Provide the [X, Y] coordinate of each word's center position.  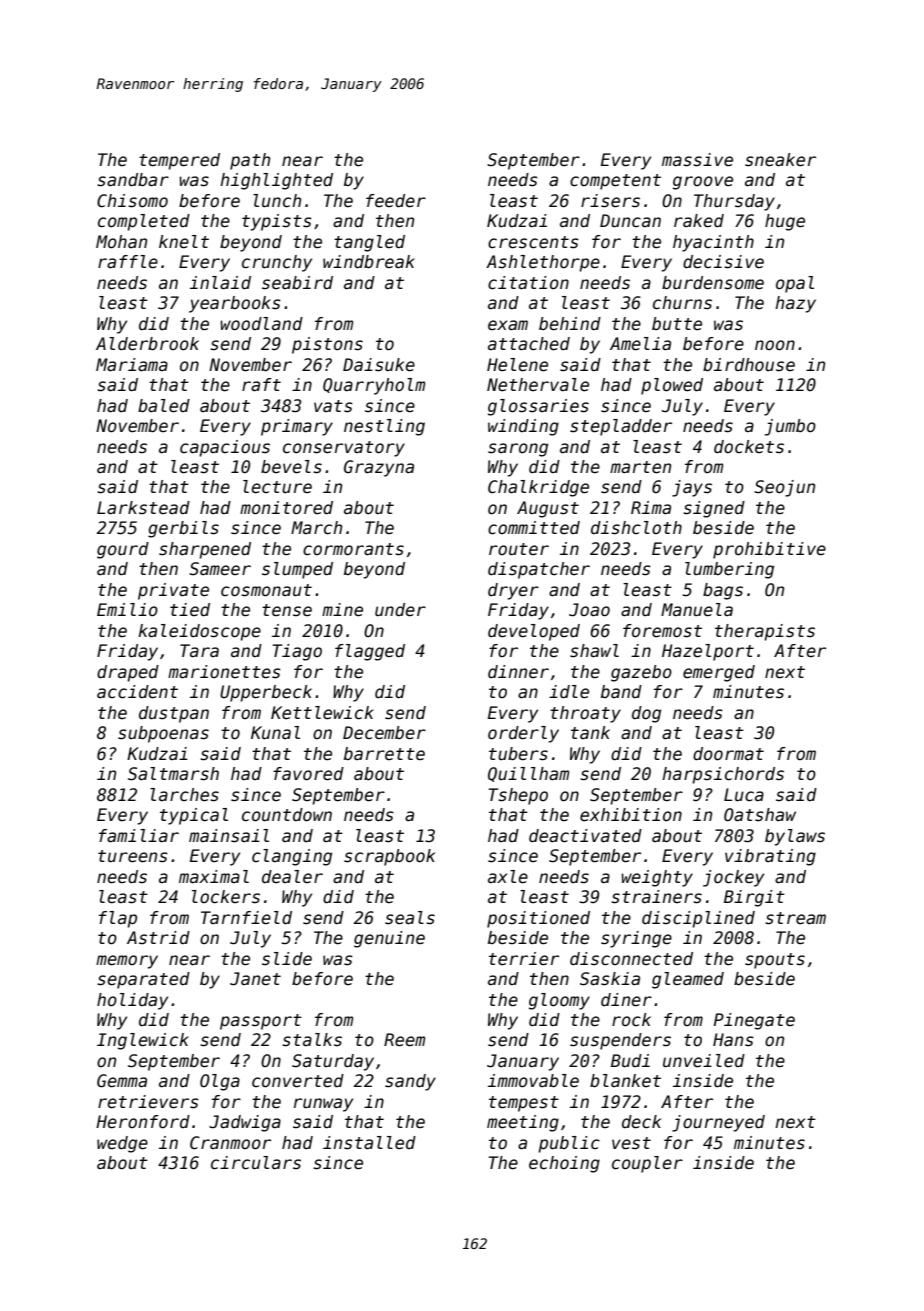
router [519, 549]
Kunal [275, 733]
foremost [662, 631]
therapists [765, 632]
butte [677, 324]
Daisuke [379, 365]
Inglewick [143, 1041]
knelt [184, 242]
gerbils [183, 529]
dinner [518, 672]
